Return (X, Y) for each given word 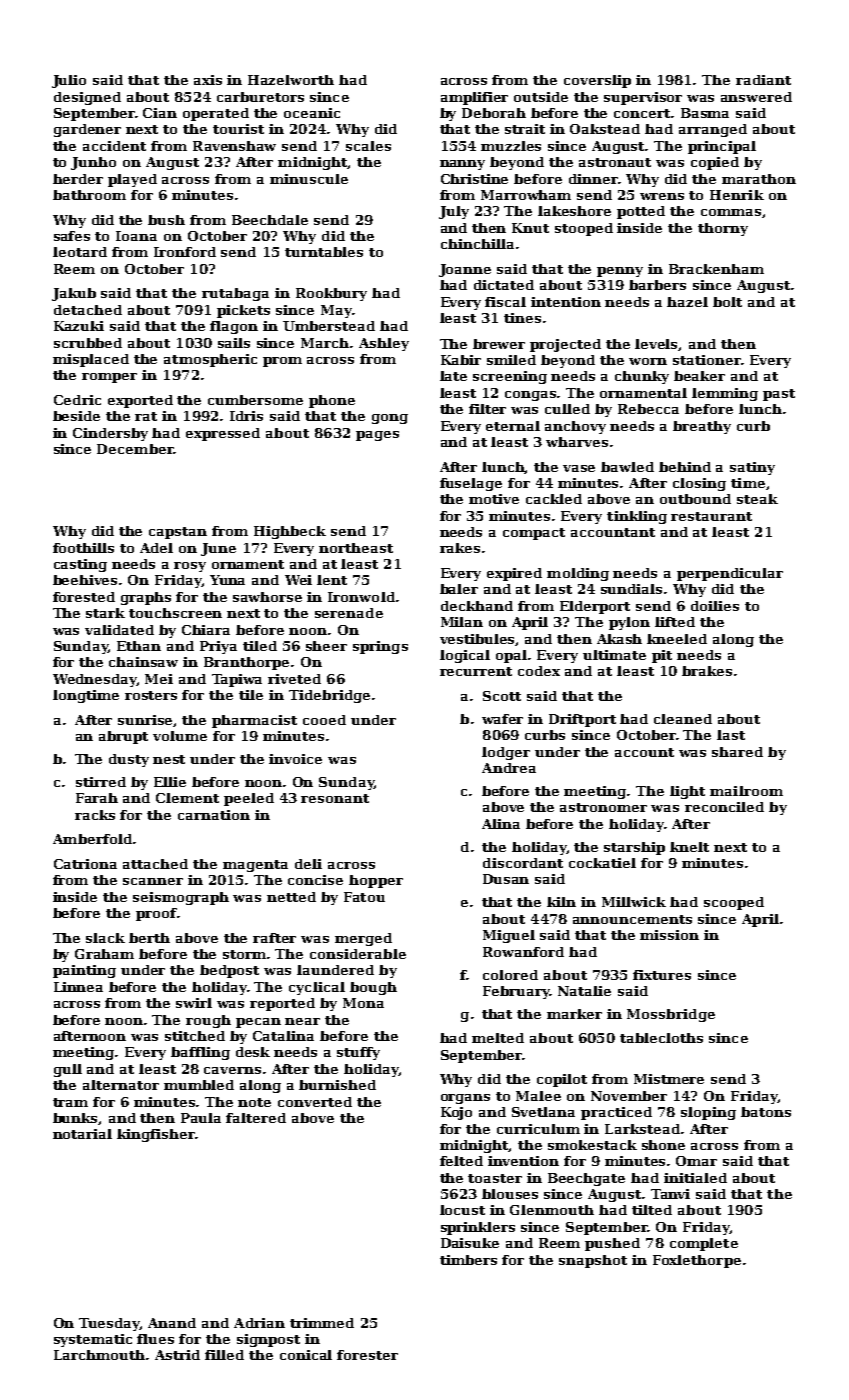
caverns (232, 1070)
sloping (708, 1113)
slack (105, 938)
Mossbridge (671, 1015)
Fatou (364, 897)
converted (315, 1102)
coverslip (597, 81)
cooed (324, 720)
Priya (218, 647)
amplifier (474, 98)
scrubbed (88, 343)
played (132, 180)
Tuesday (109, 1324)
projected (565, 345)
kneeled (677, 639)
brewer (499, 344)
